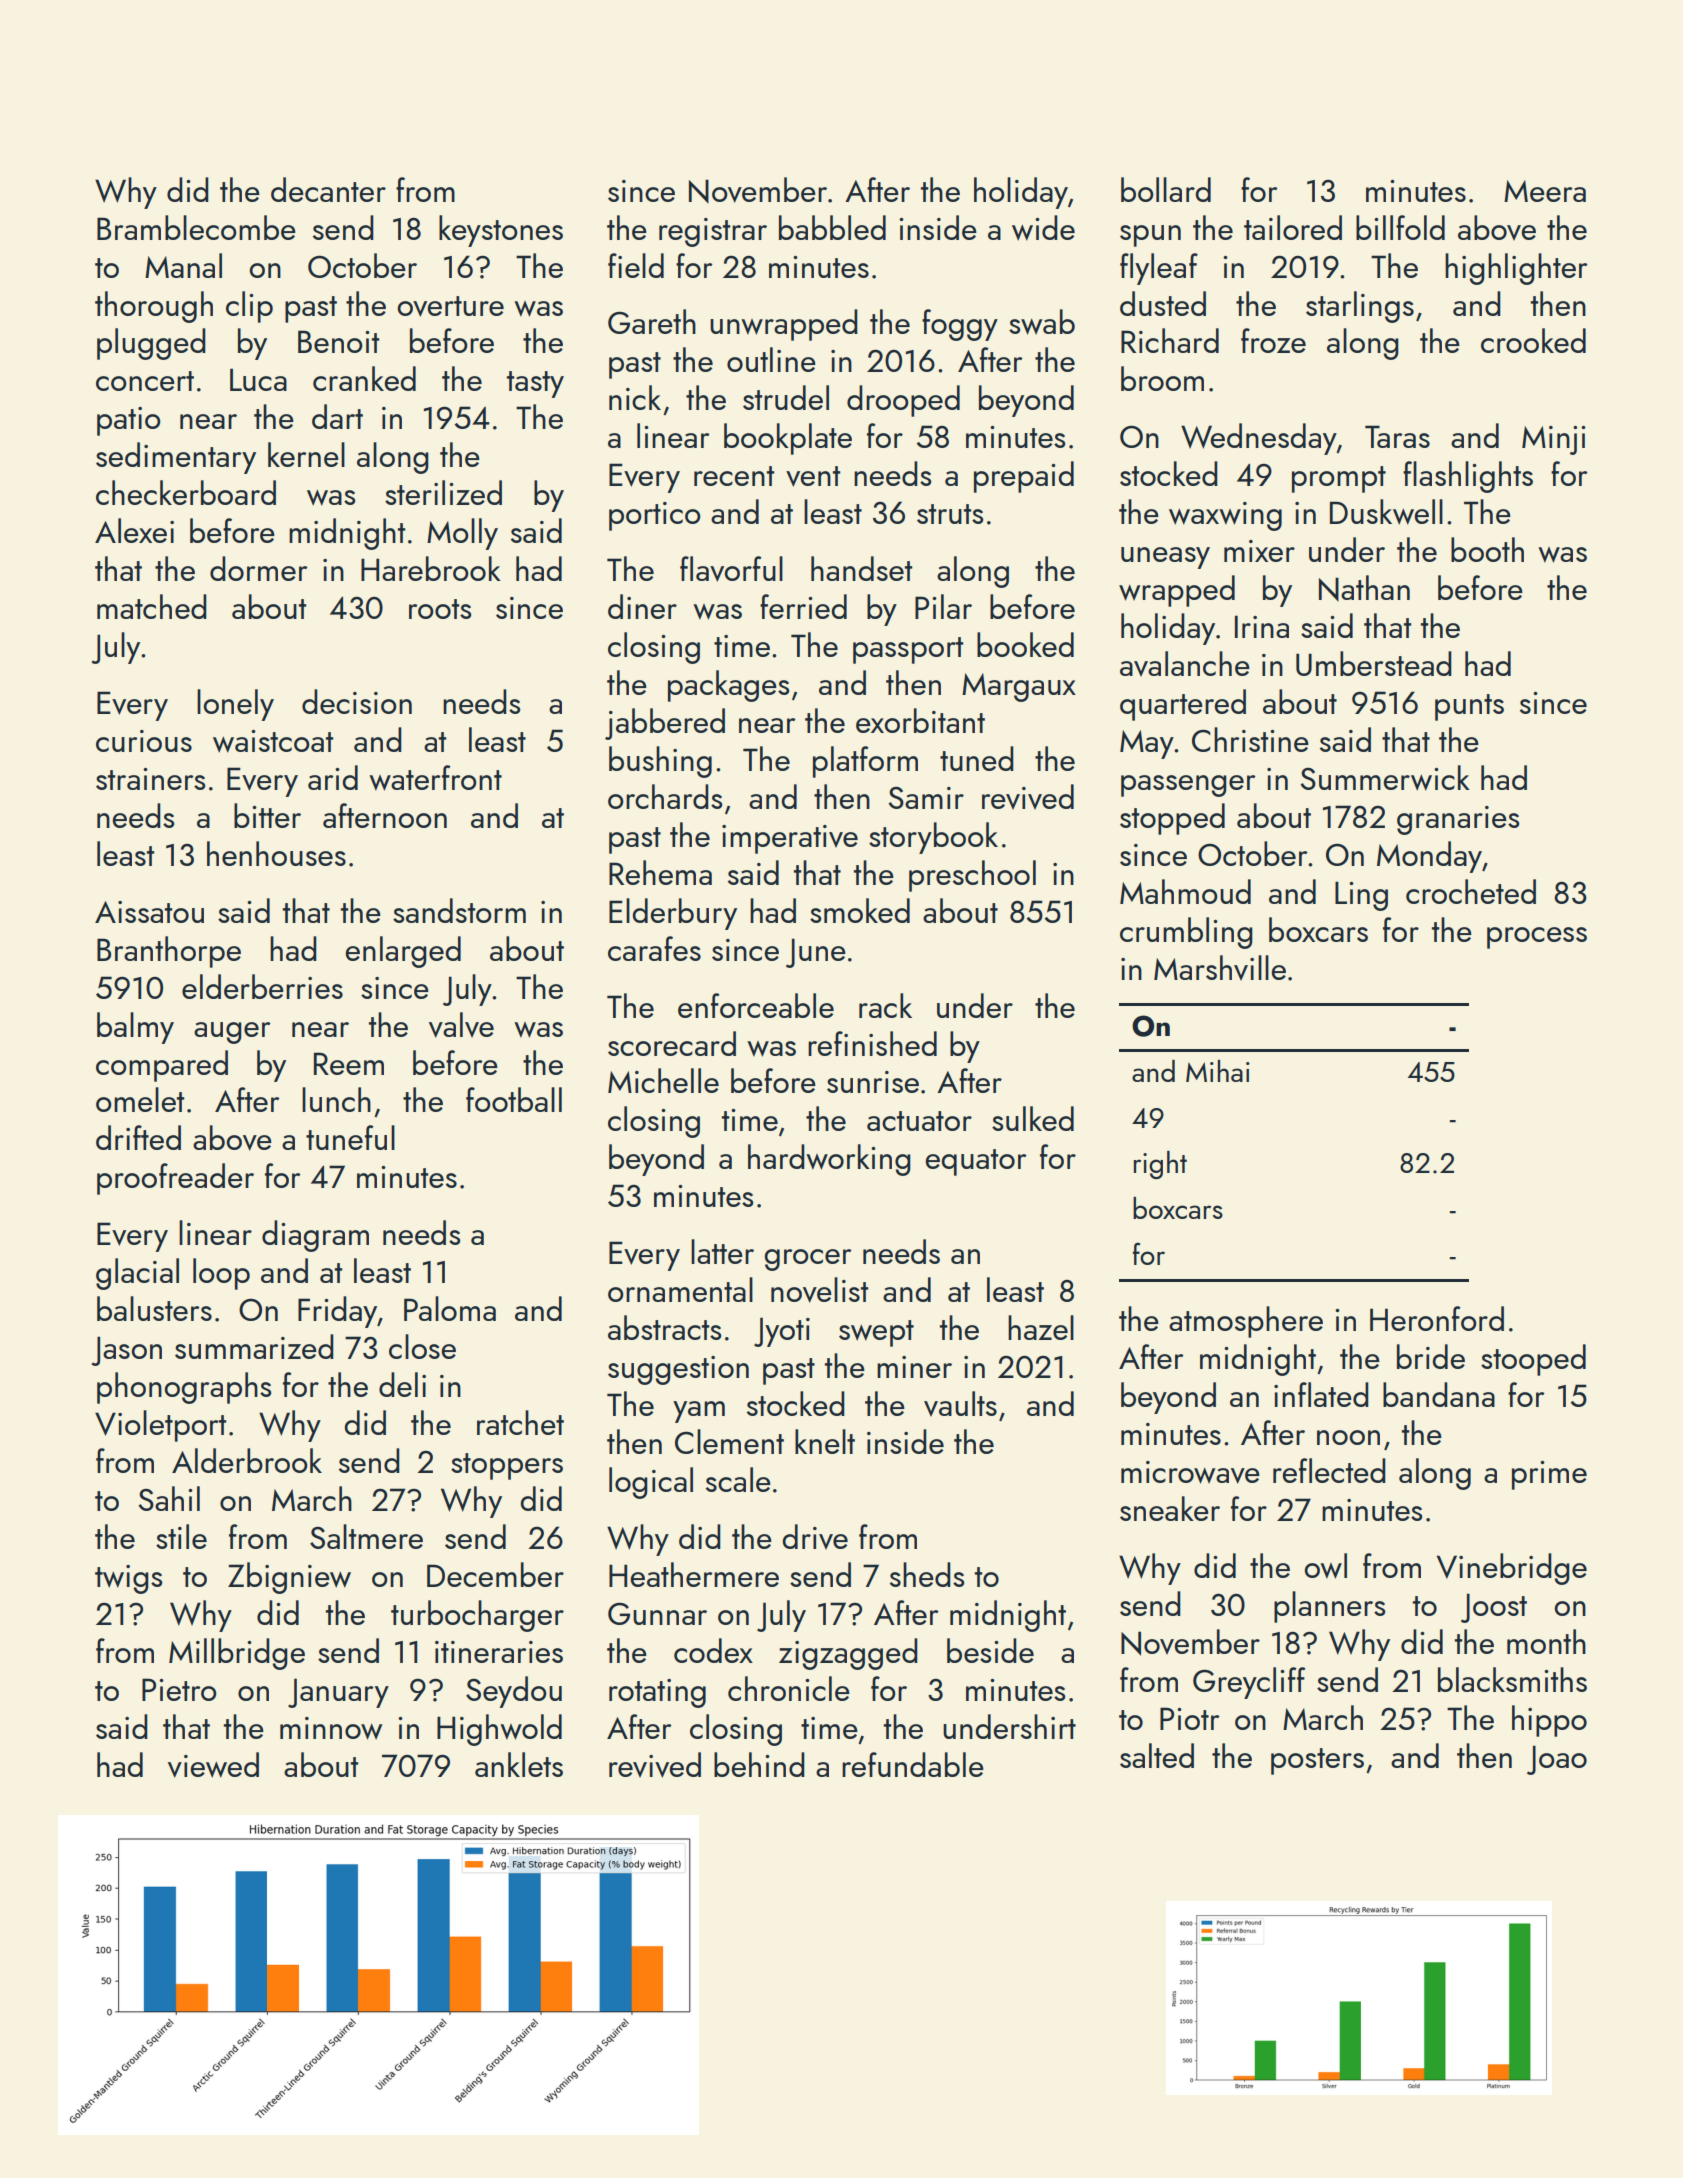  Describe the element at coordinates (451, 306) in the screenshot. I see `overture` at that location.
